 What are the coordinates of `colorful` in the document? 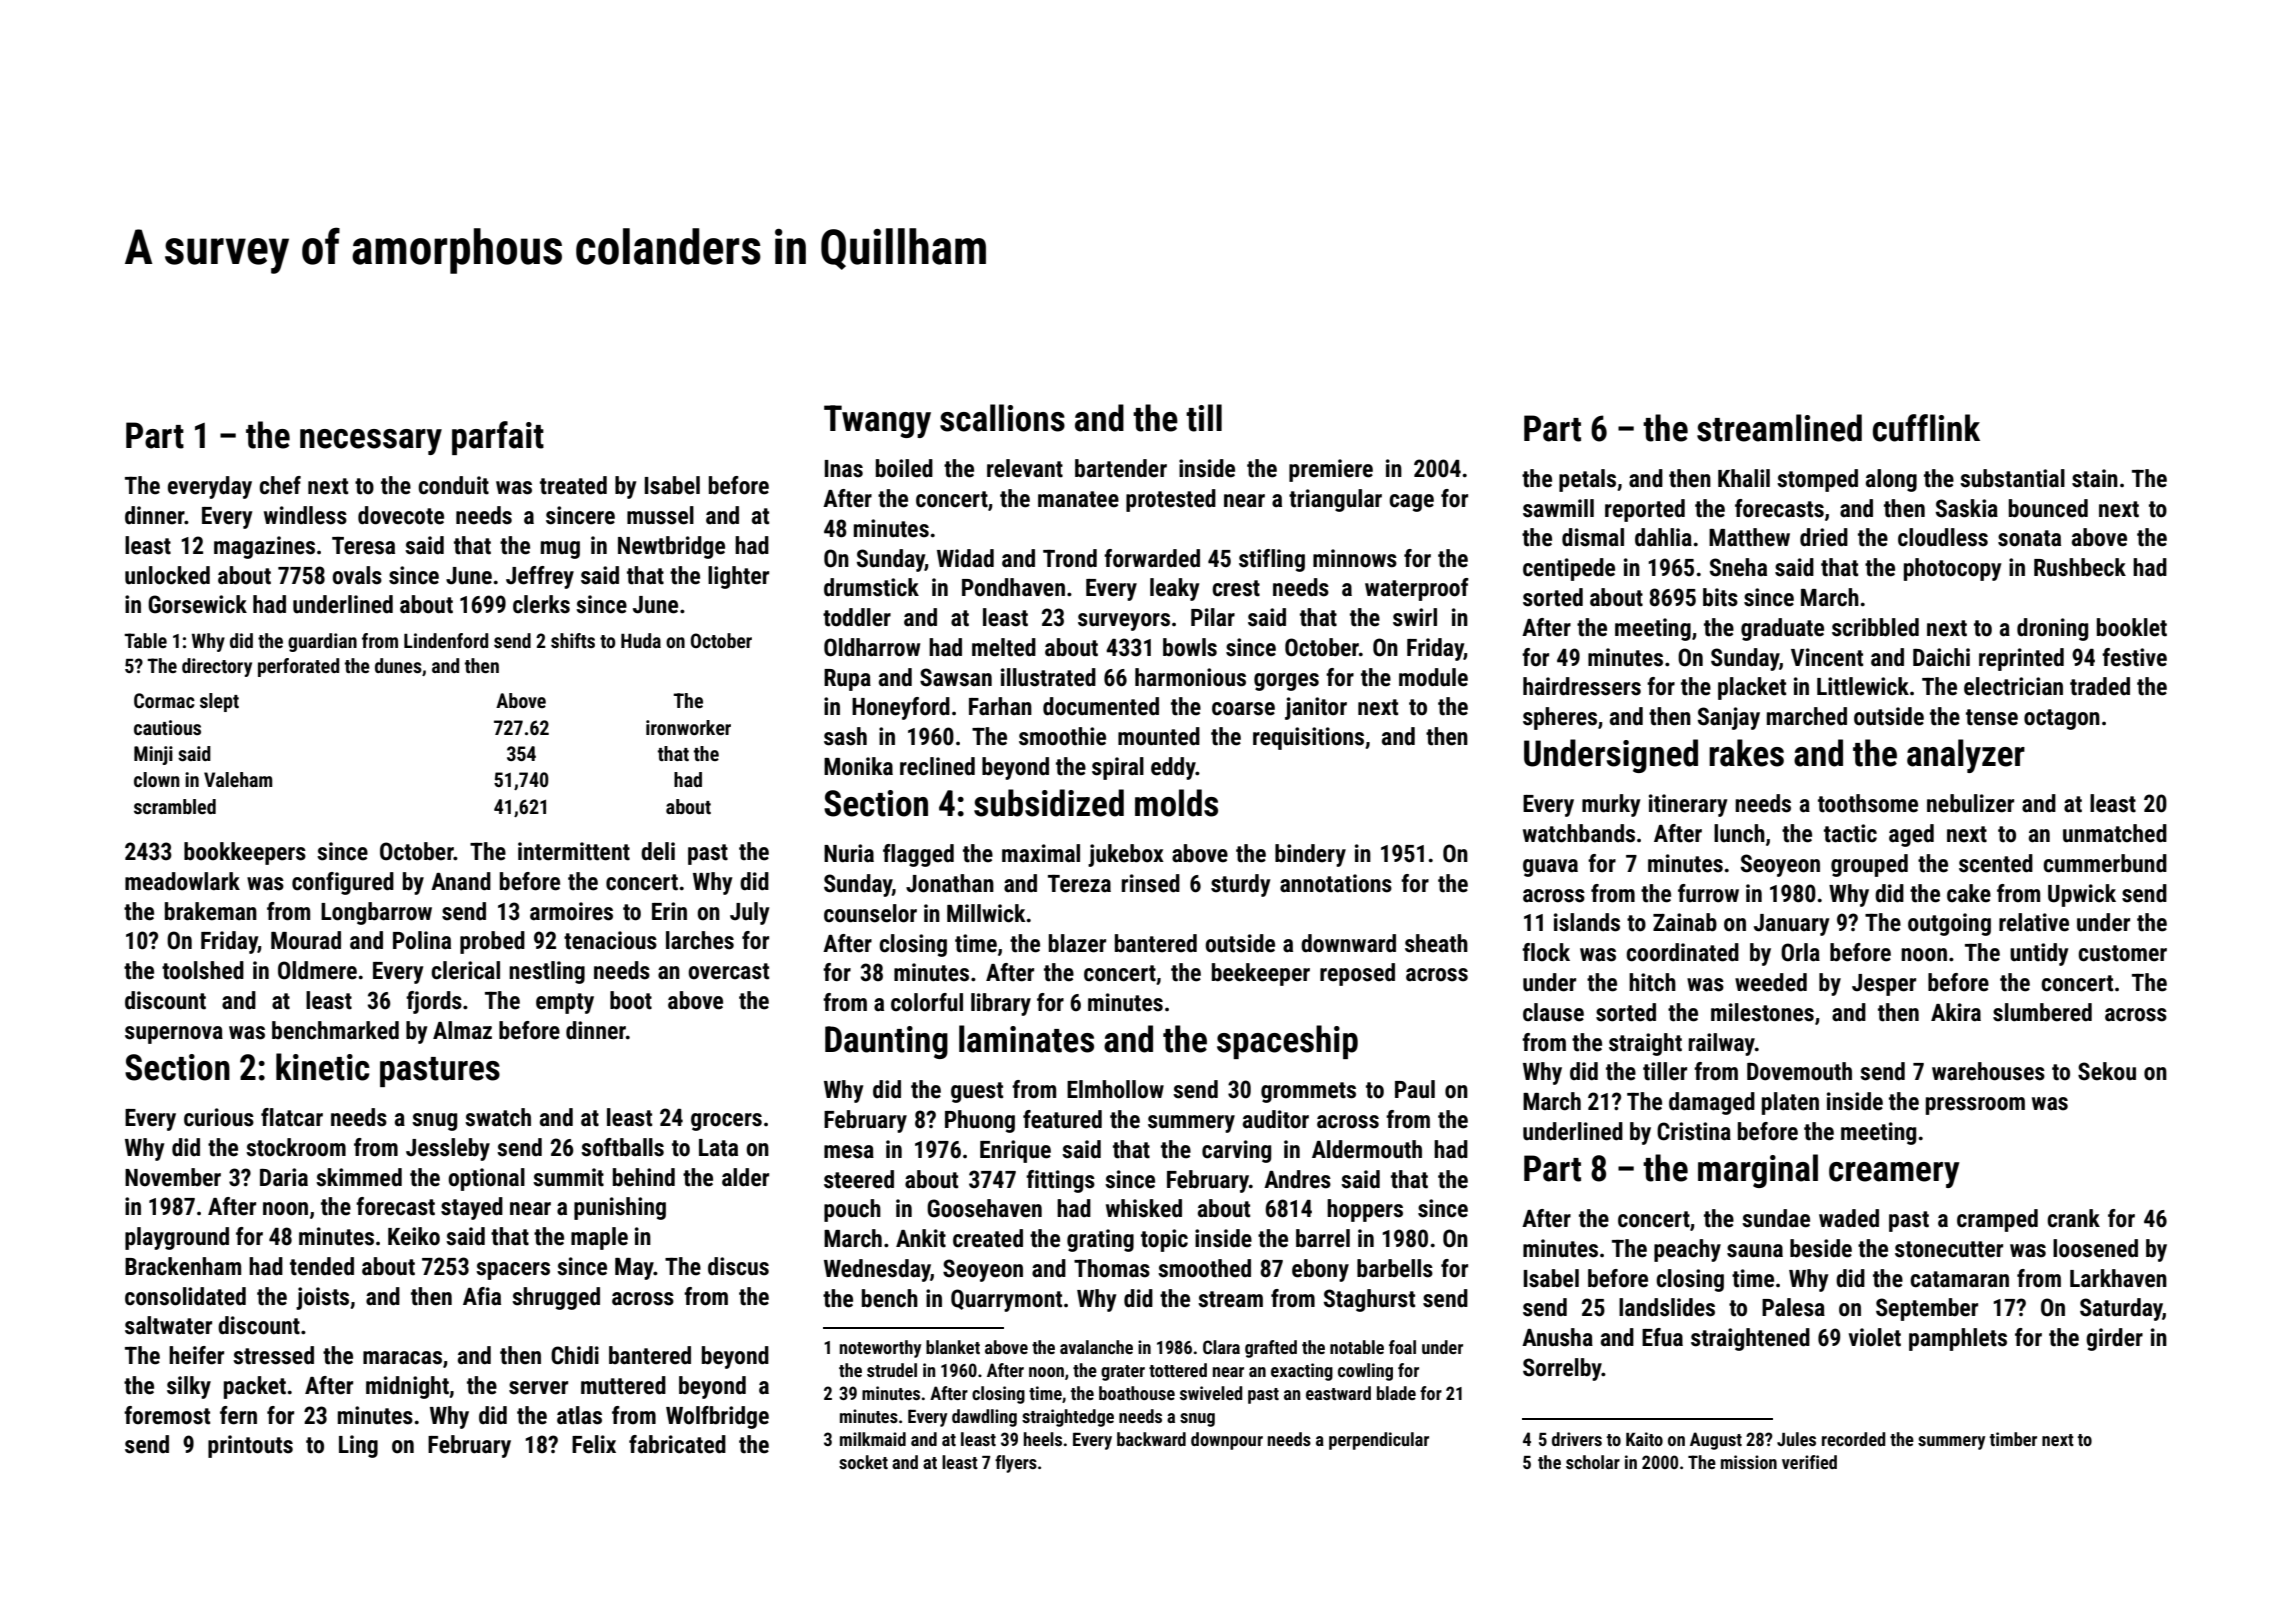 It's located at (927, 1002).
